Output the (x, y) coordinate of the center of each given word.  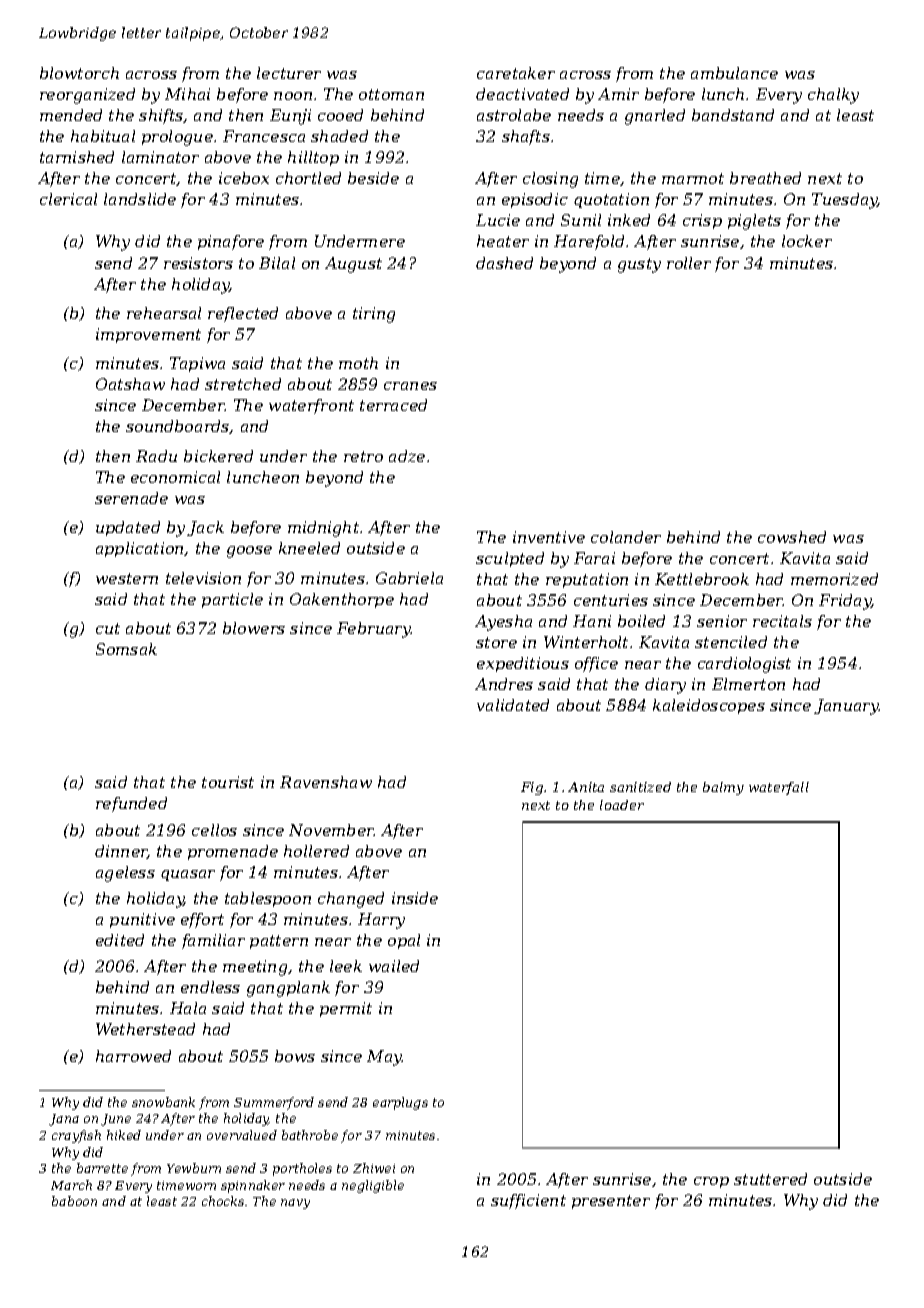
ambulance (734, 73)
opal (404, 941)
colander (626, 537)
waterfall (779, 788)
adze (407, 456)
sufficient (528, 1201)
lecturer (289, 73)
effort (202, 920)
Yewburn (194, 1168)
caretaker (516, 73)
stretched (243, 384)
